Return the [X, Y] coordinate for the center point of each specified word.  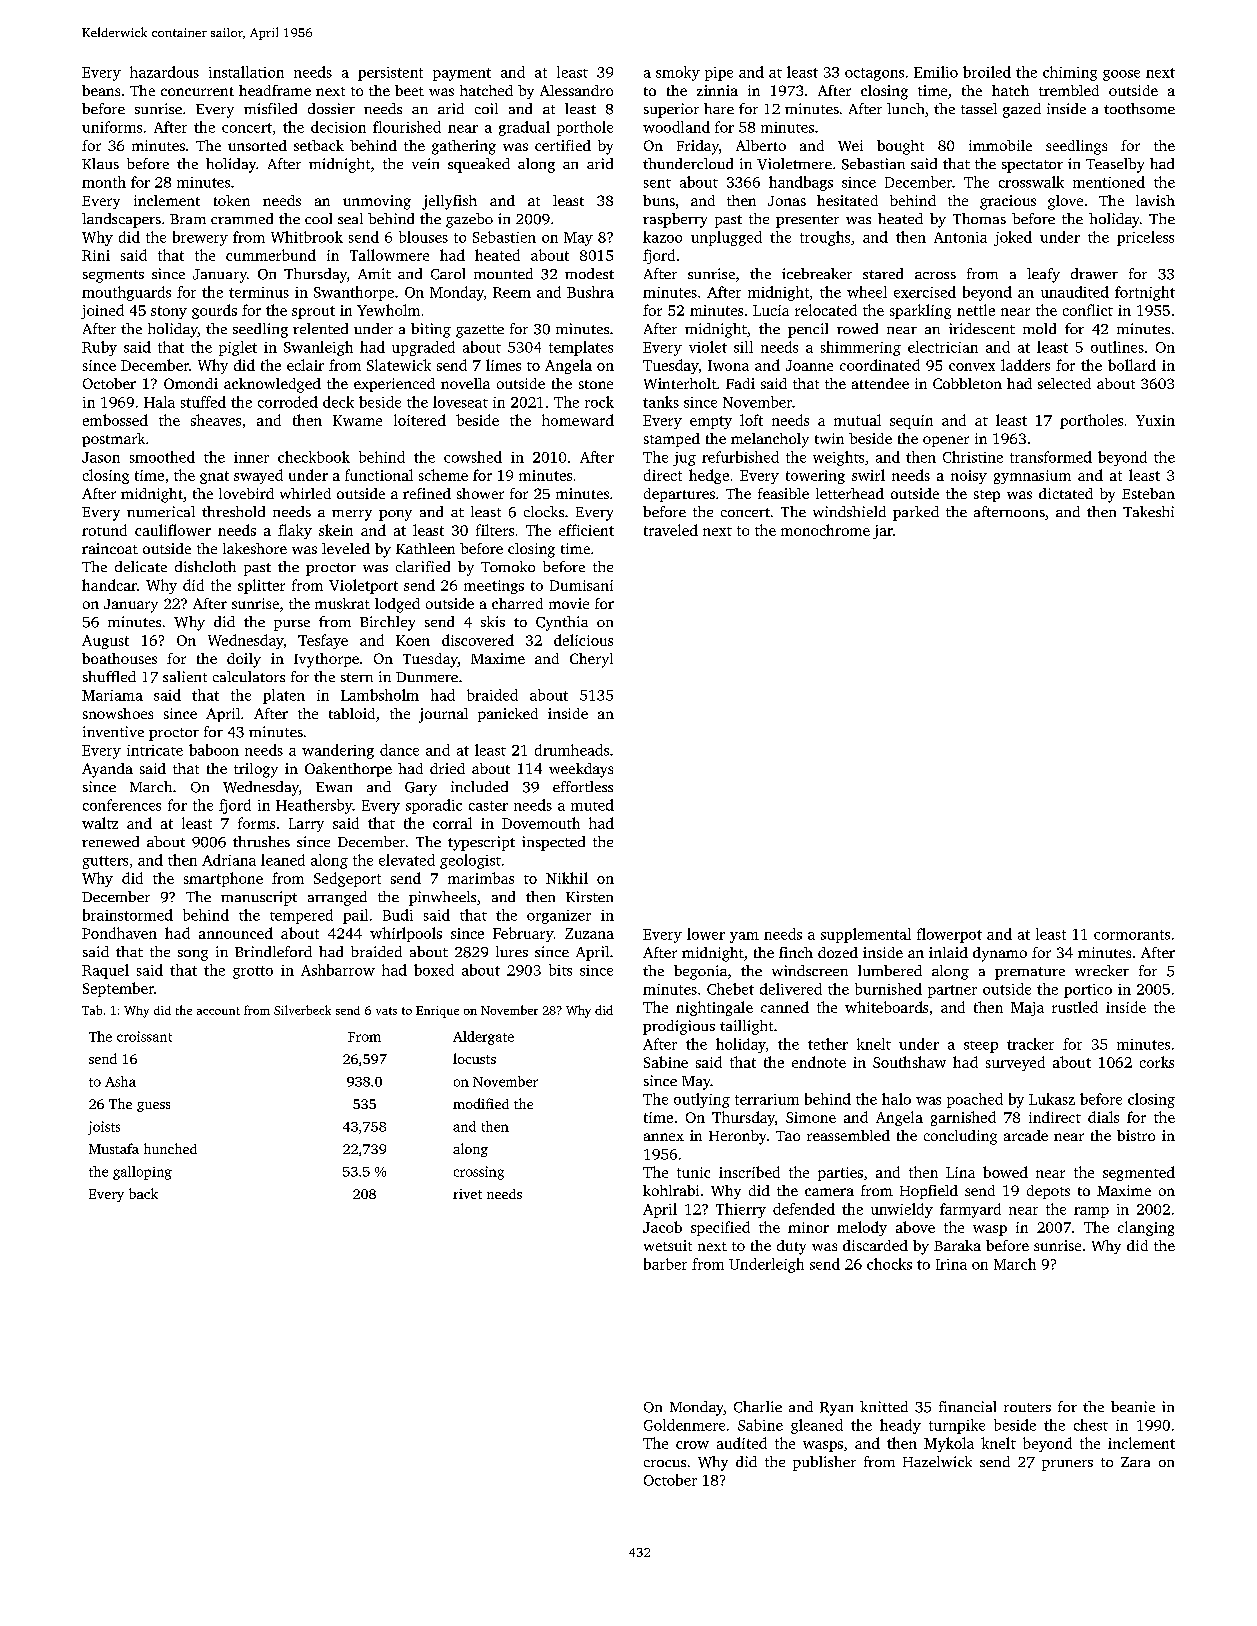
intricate [155, 750]
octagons [874, 74]
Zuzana [589, 933]
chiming [1070, 73]
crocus [665, 1463]
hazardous [164, 72]
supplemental [866, 935]
